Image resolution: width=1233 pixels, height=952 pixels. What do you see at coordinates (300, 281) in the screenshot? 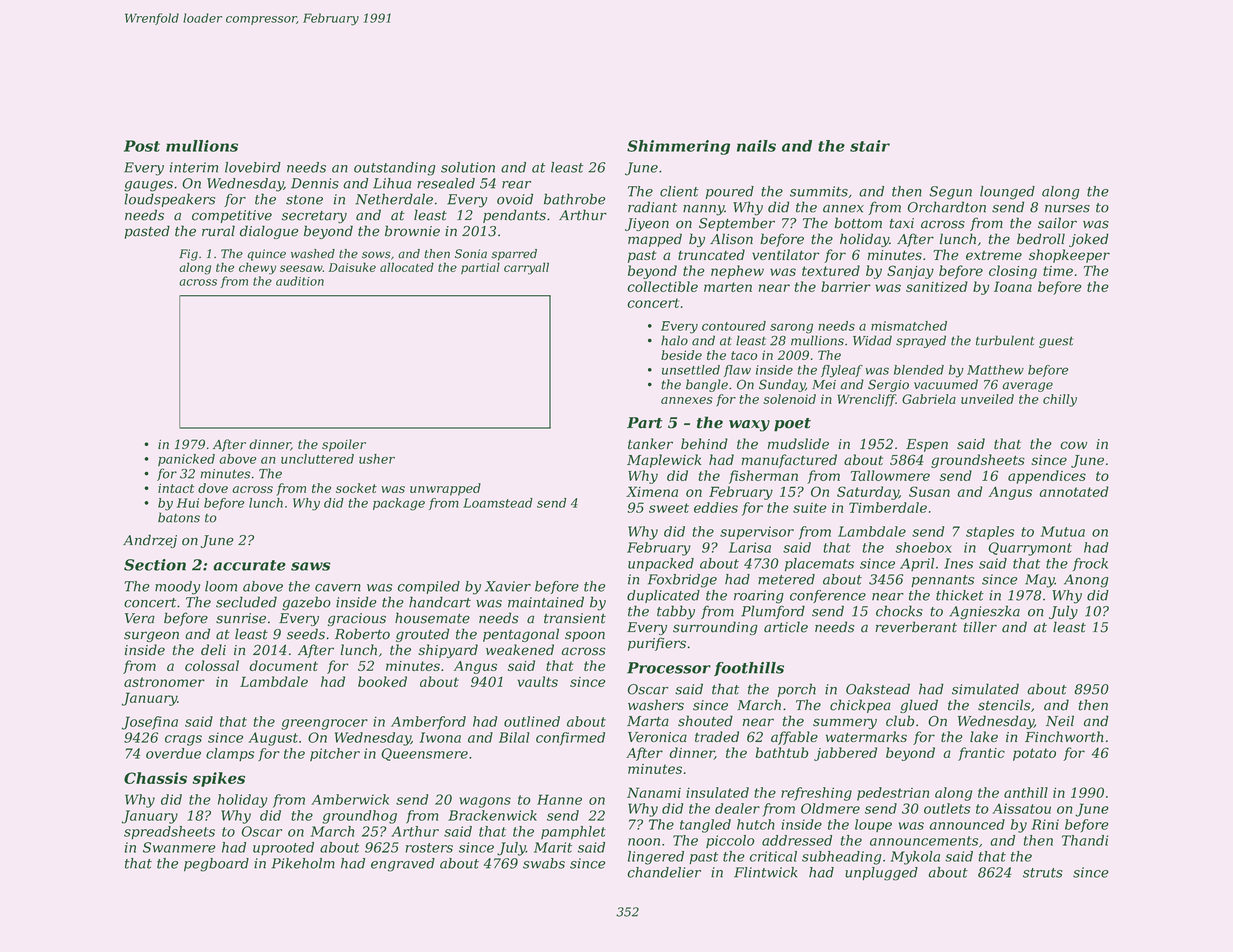
I see `audition` at bounding box center [300, 281].
